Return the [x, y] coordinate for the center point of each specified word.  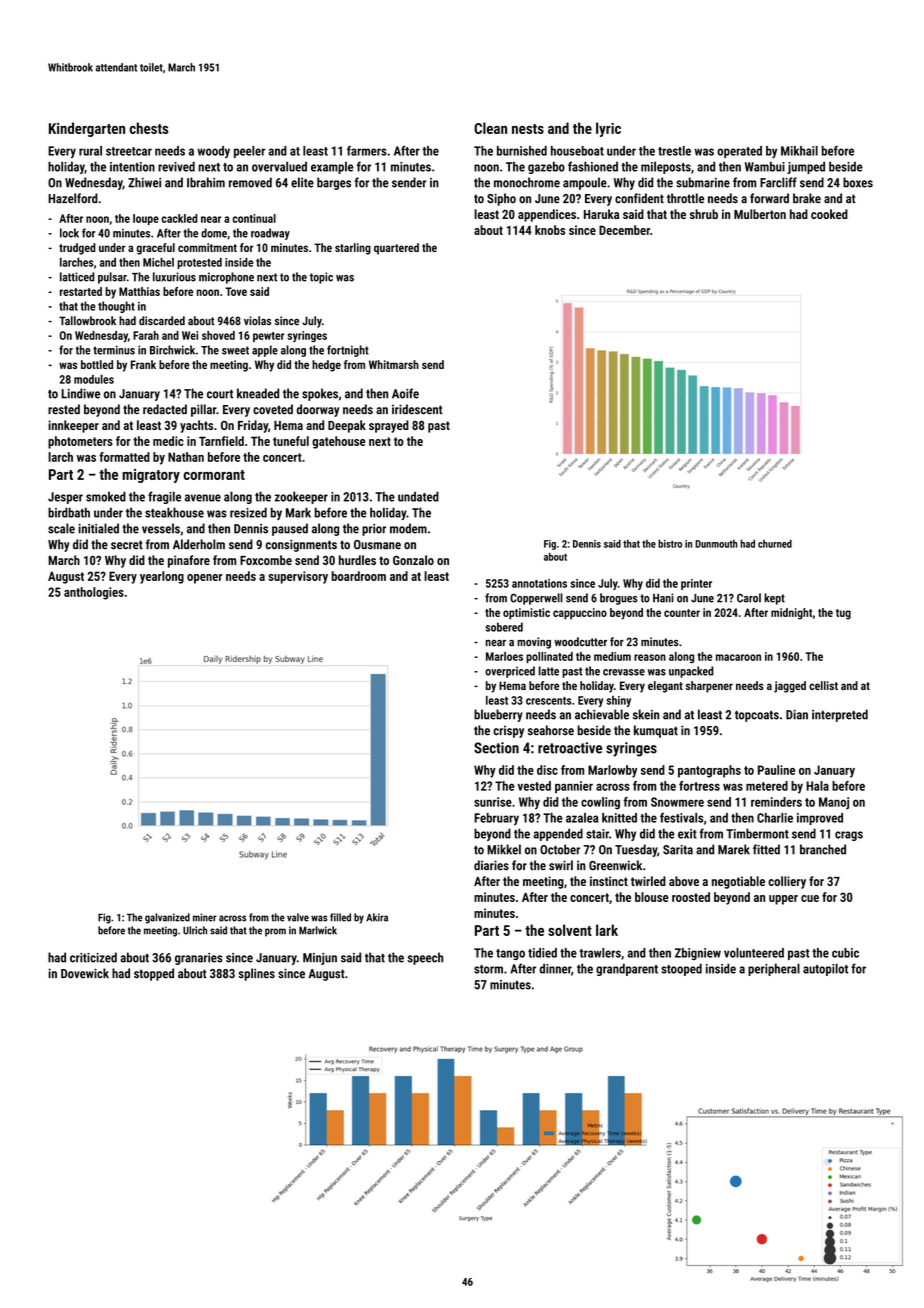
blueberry [498, 715]
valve [298, 917]
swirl [561, 865]
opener [205, 579]
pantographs [709, 771]
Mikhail [799, 151]
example [332, 168]
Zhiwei [144, 182]
